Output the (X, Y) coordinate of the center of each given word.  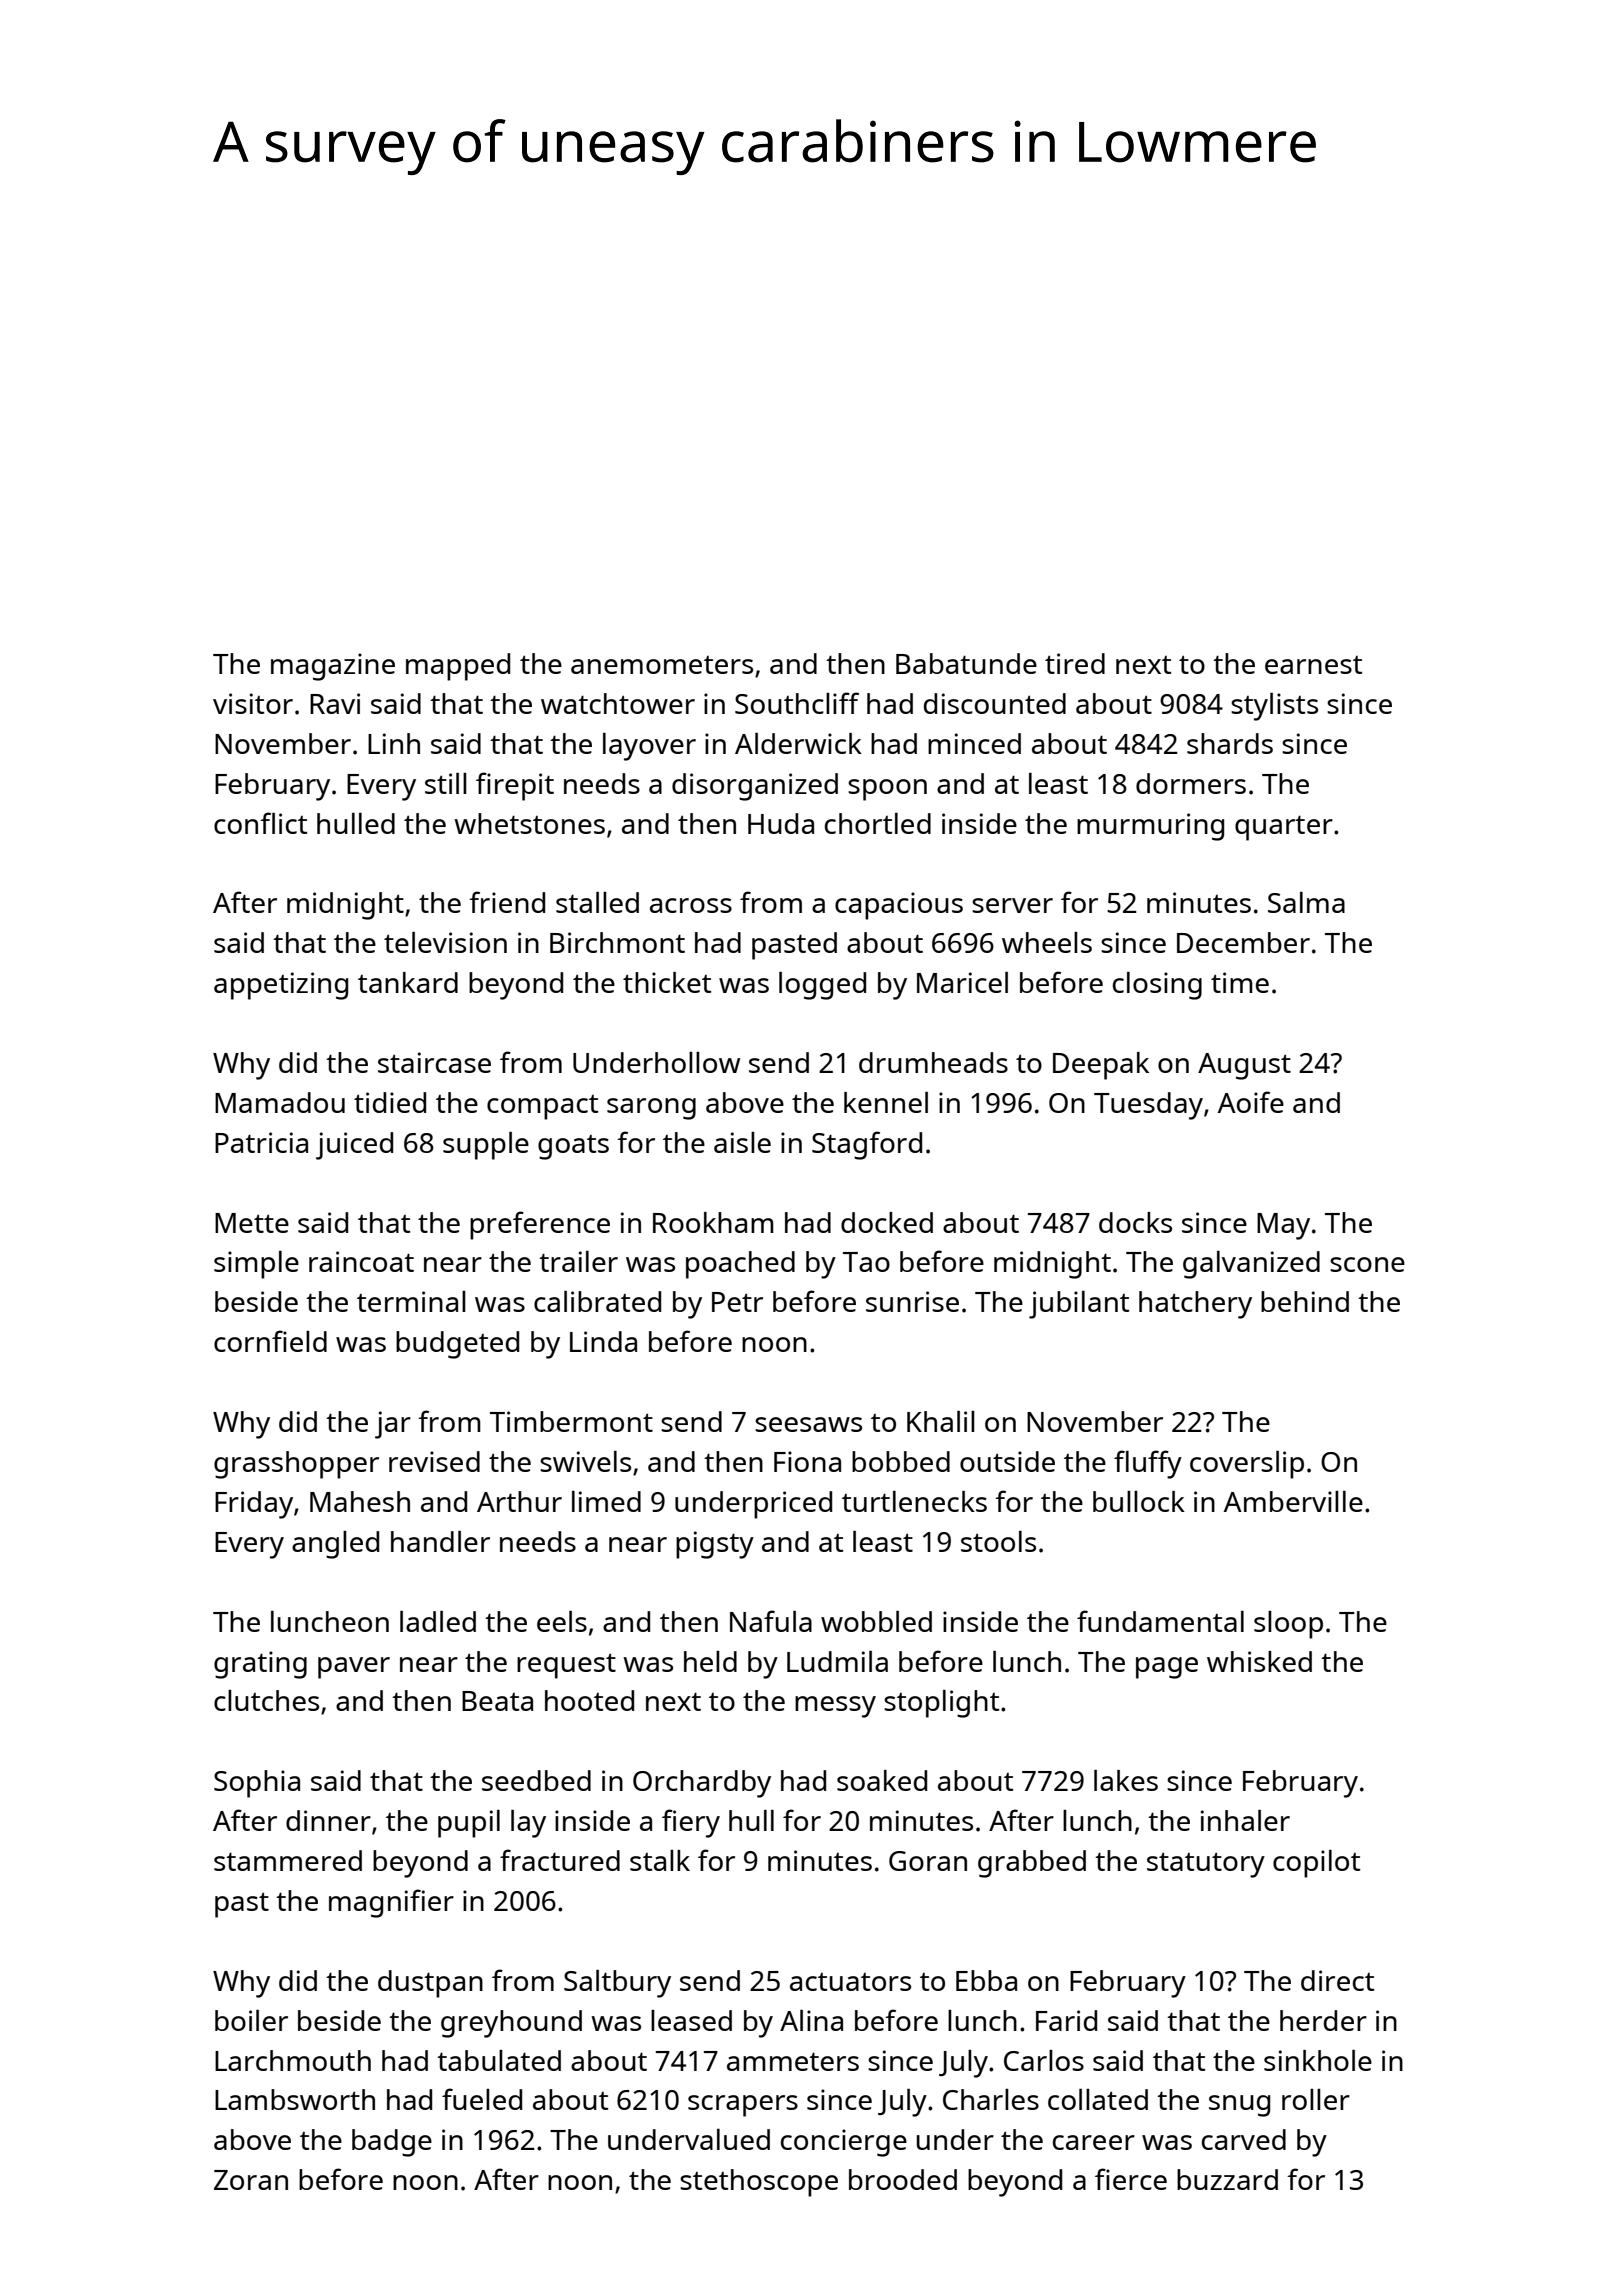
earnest (1313, 665)
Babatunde (966, 663)
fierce (1131, 2179)
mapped (458, 667)
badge (392, 2143)
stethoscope (759, 2183)
